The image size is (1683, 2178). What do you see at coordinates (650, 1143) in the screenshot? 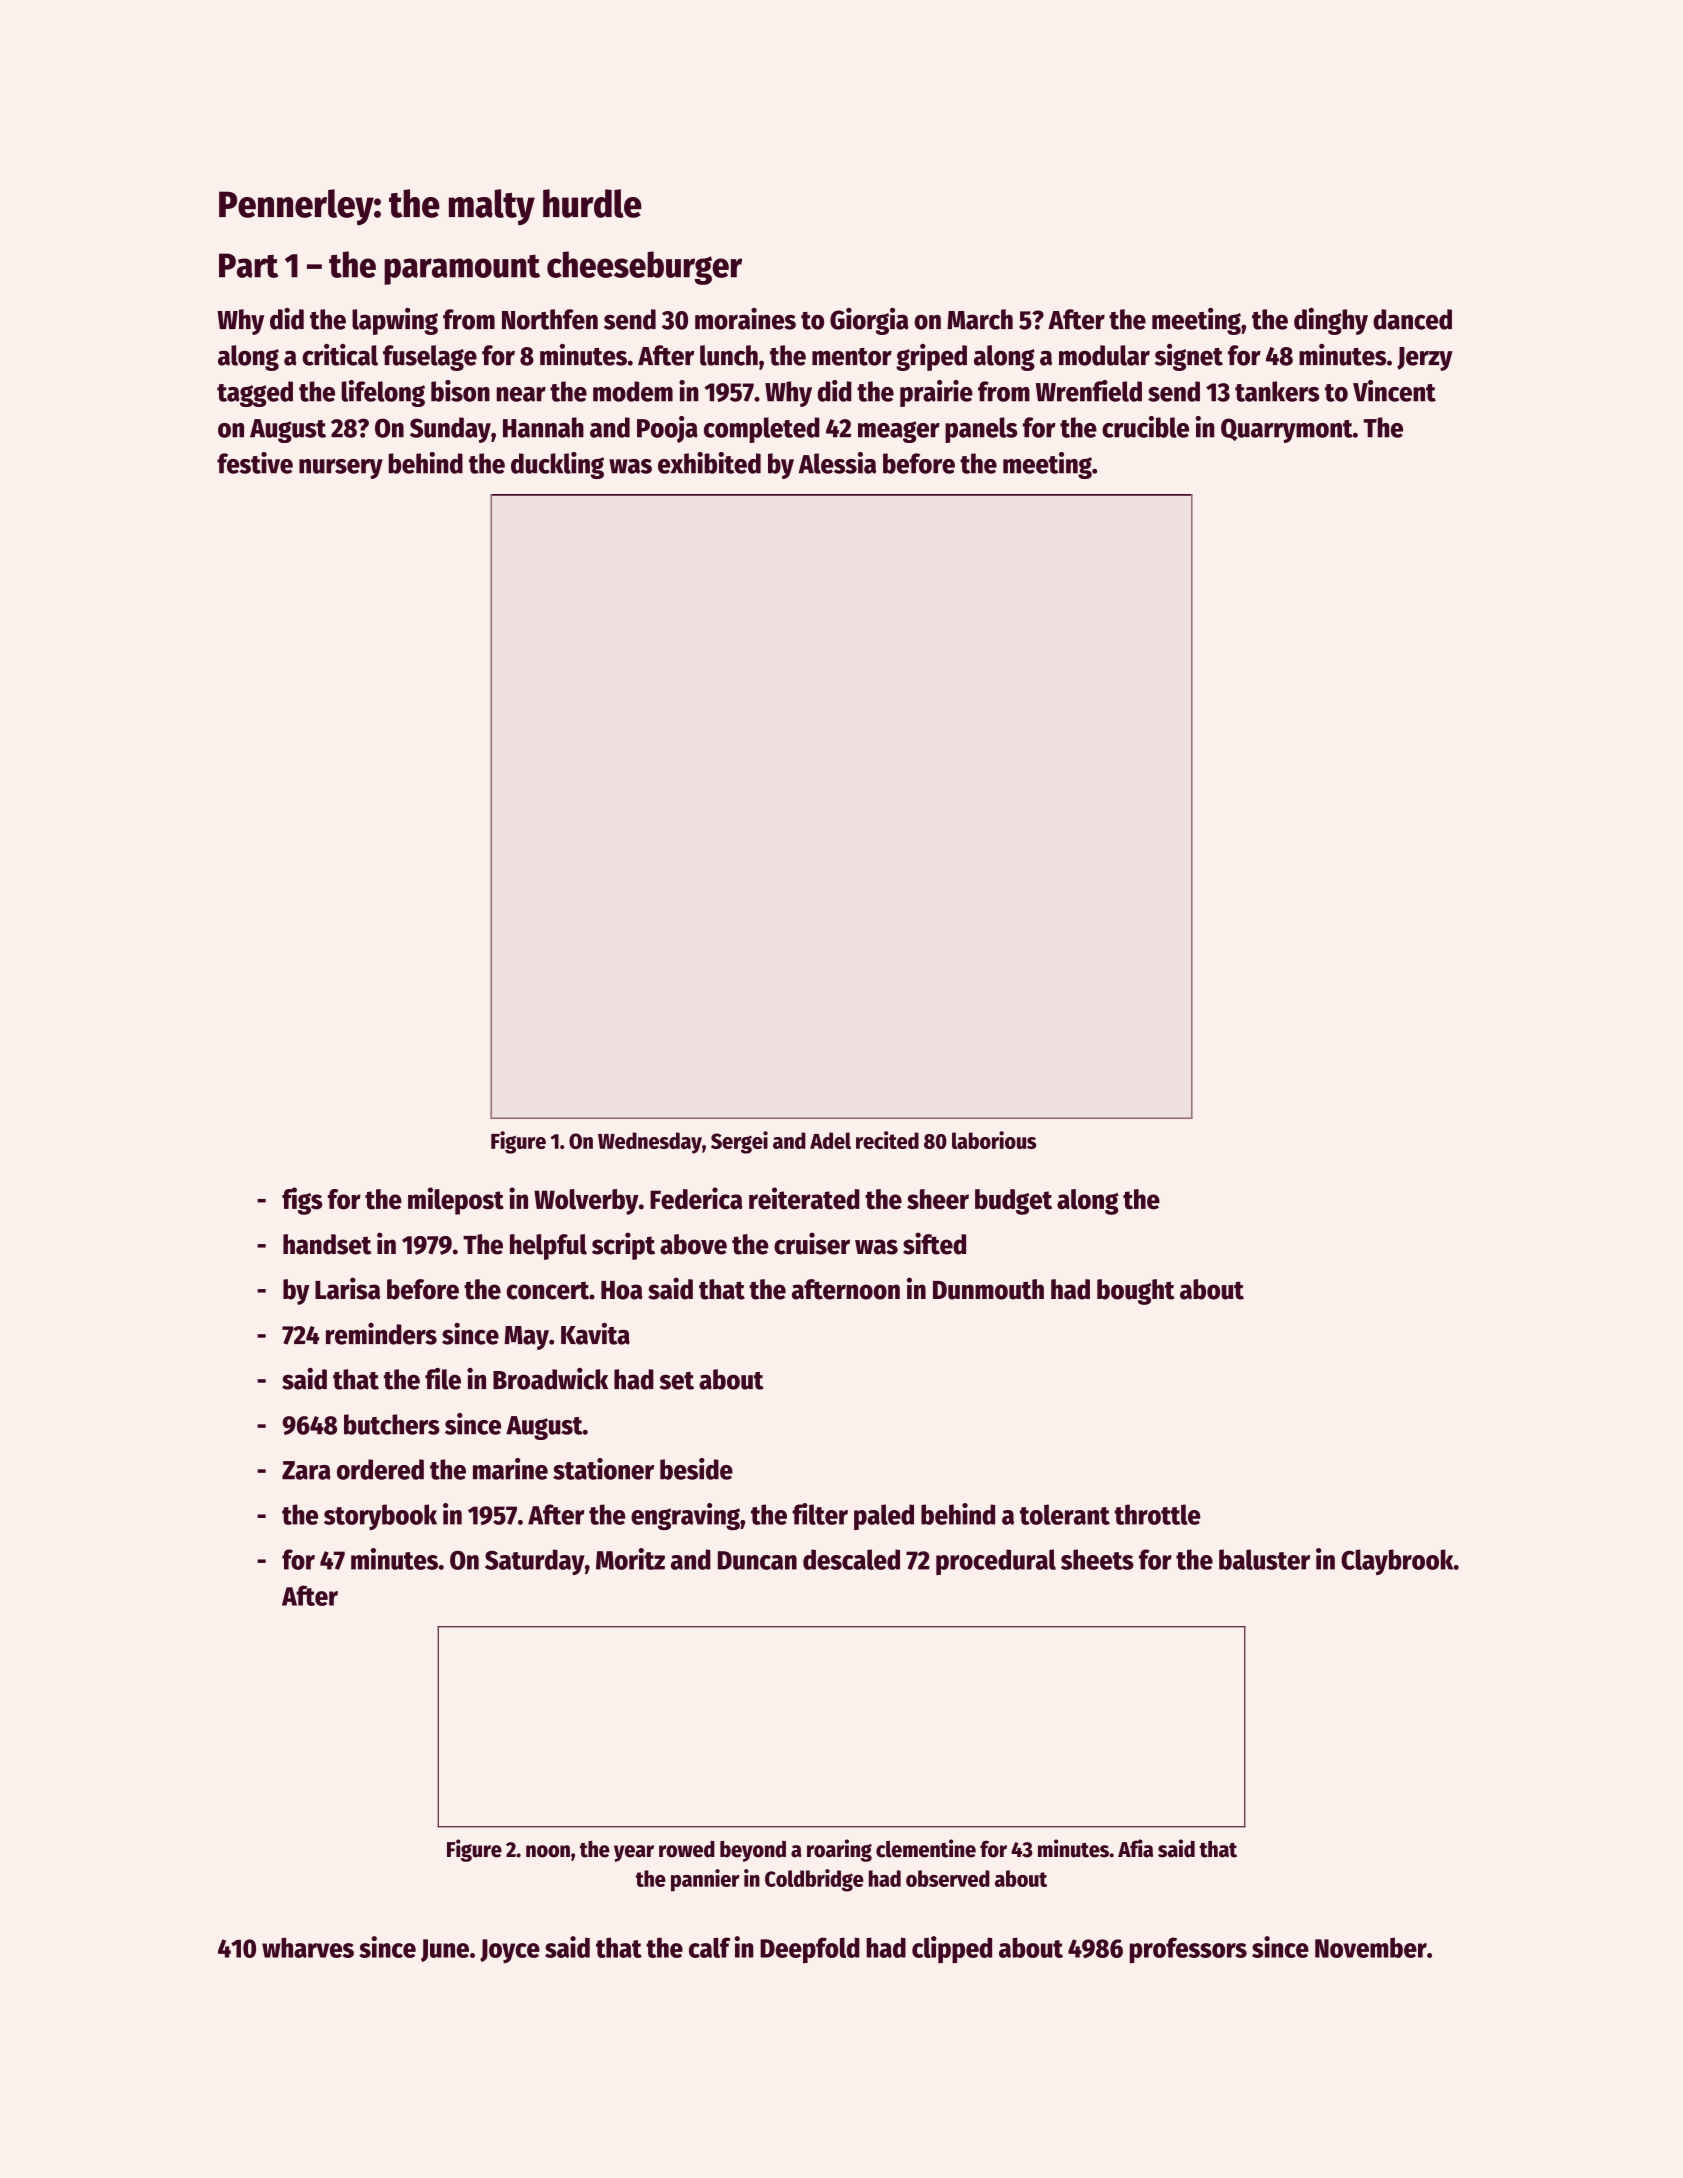
I see `Wednesday` at bounding box center [650, 1143].
